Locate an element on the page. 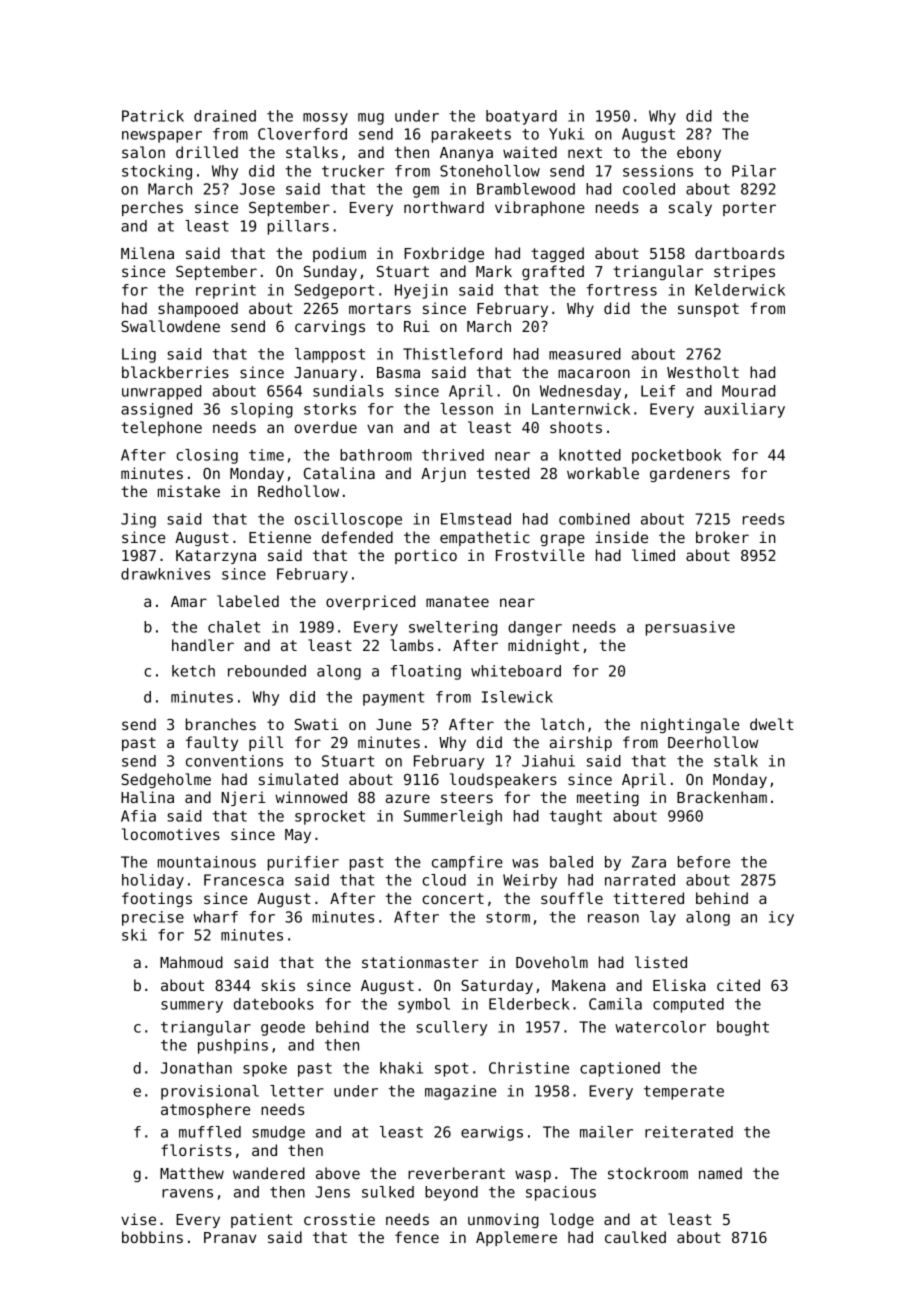  bobbins is located at coordinates (152, 1237).
